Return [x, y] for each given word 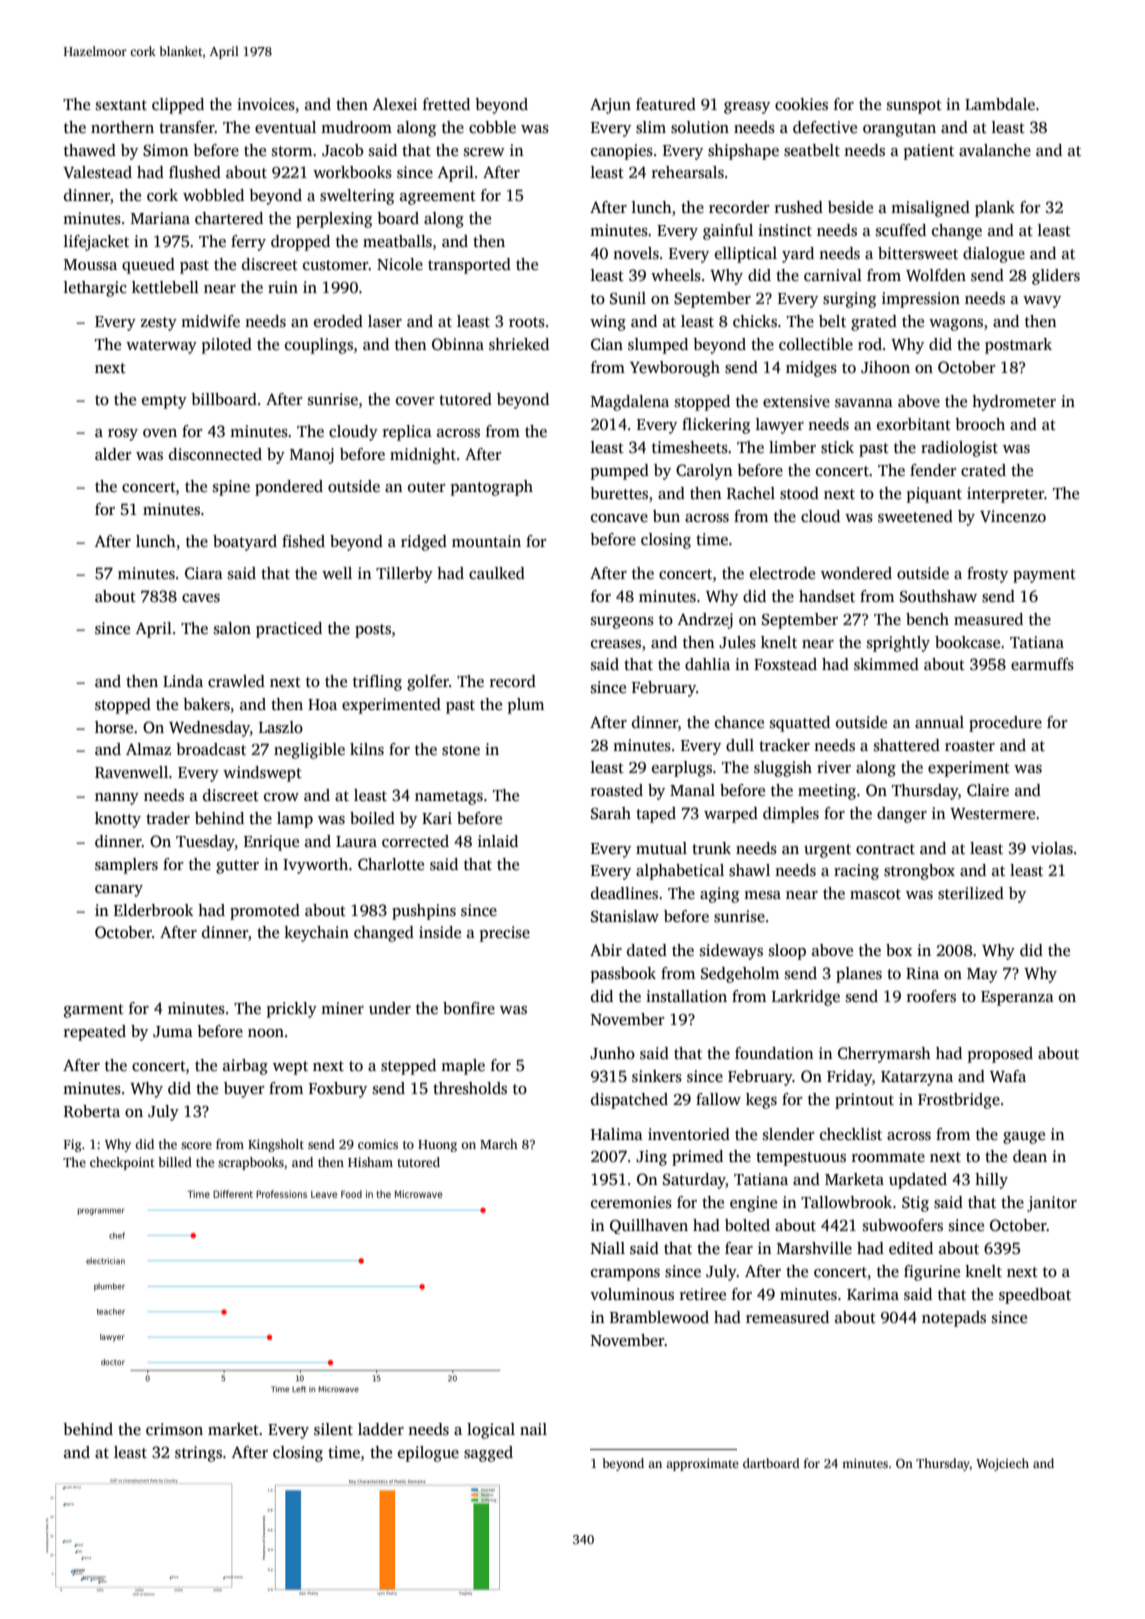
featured [666, 104]
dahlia [707, 664]
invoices [266, 104]
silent [333, 1429]
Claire [988, 790]
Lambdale [1000, 104]
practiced [289, 630]
